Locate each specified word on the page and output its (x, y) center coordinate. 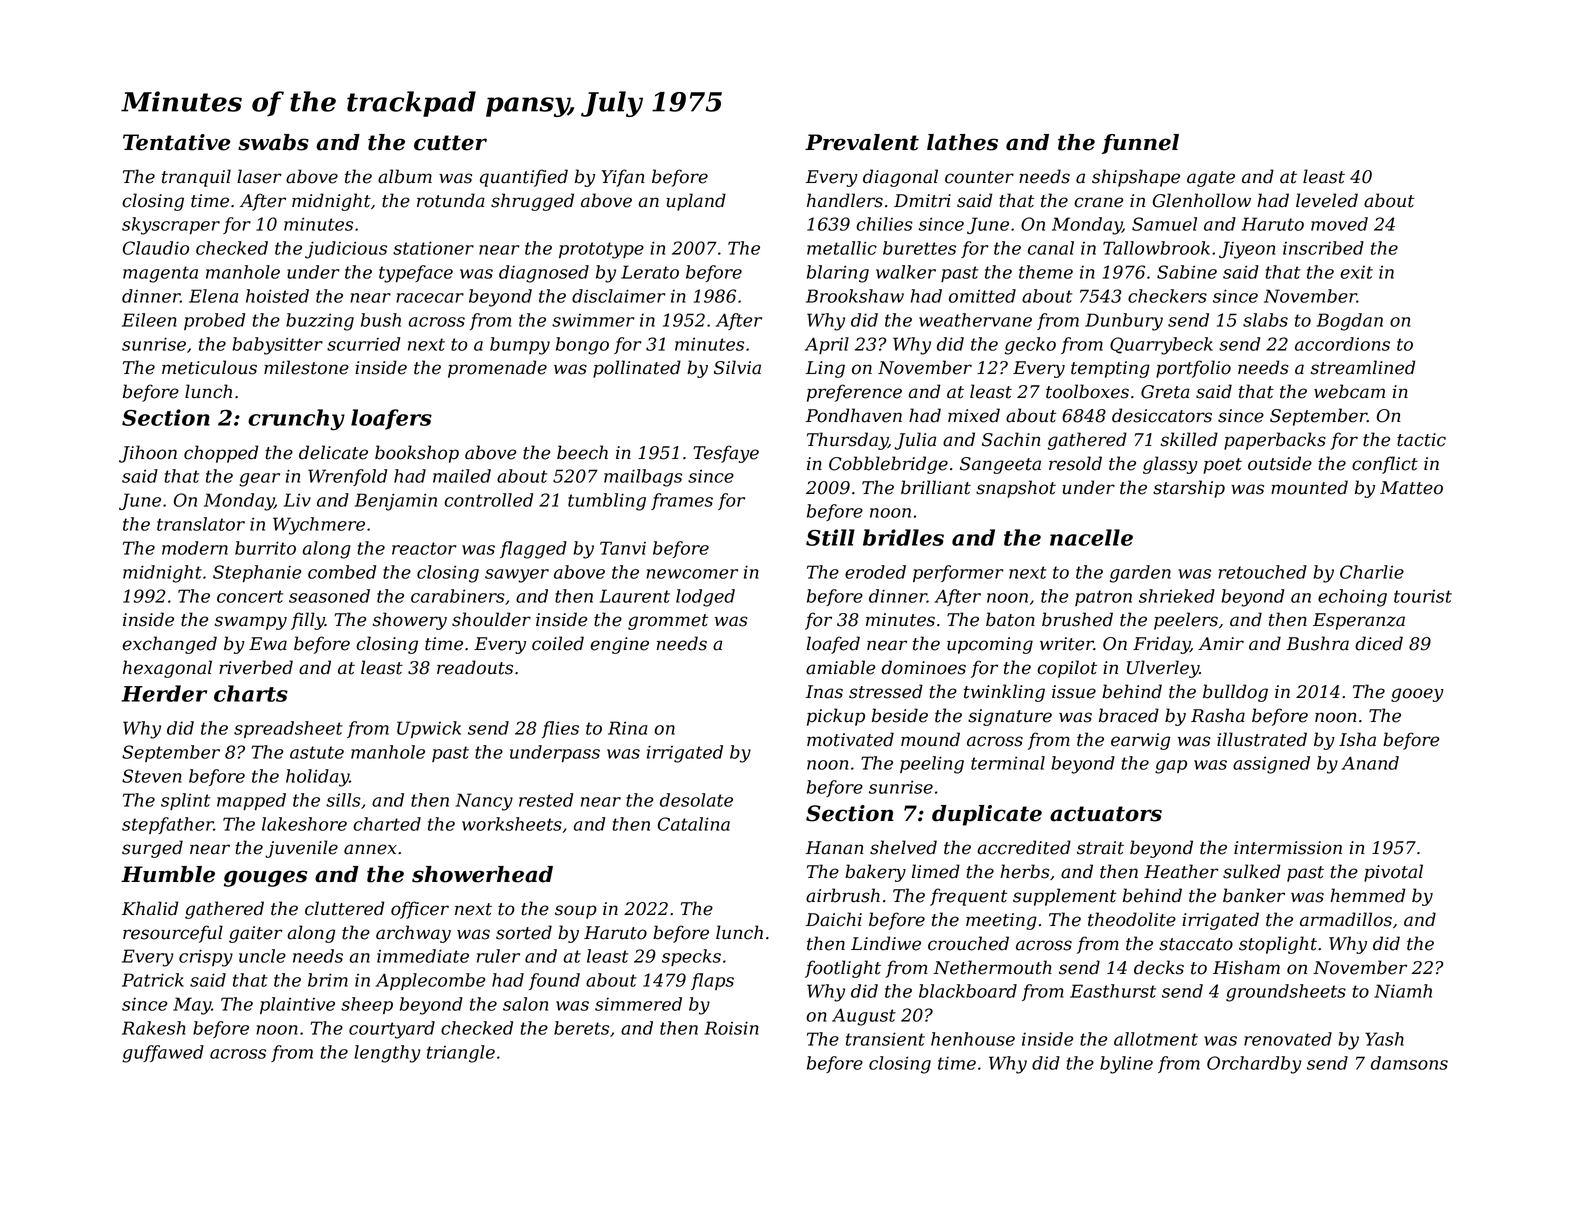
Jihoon (148, 454)
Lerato (650, 272)
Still (830, 537)
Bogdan (1350, 322)
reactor (424, 548)
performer (958, 573)
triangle (461, 1054)
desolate (696, 800)
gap (1171, 767)
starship (1189, 489)
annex (370, 849)
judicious (346, 250)
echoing (1352, 598)
